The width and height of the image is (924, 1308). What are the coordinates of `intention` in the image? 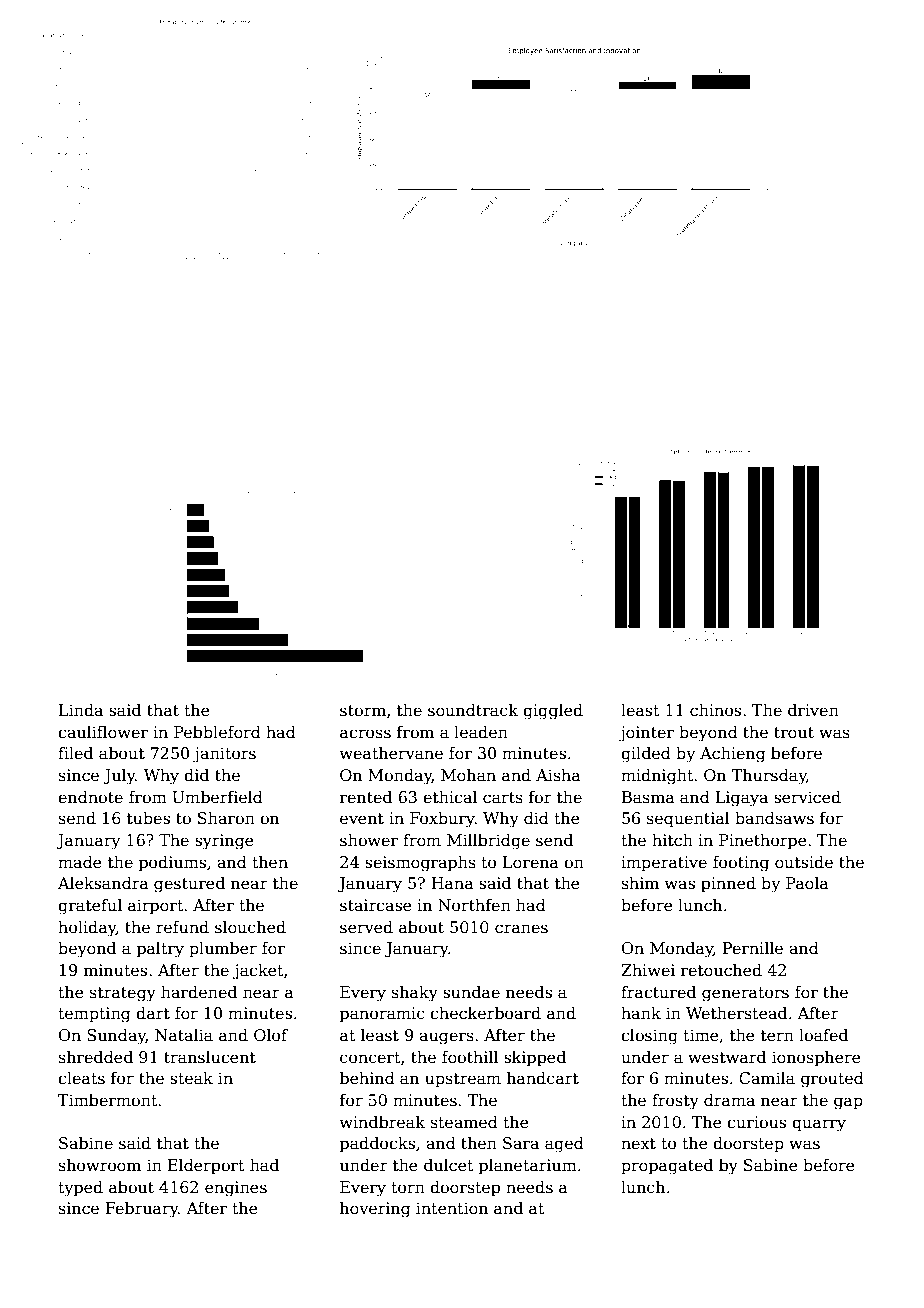 It's located at (452, 1208).
